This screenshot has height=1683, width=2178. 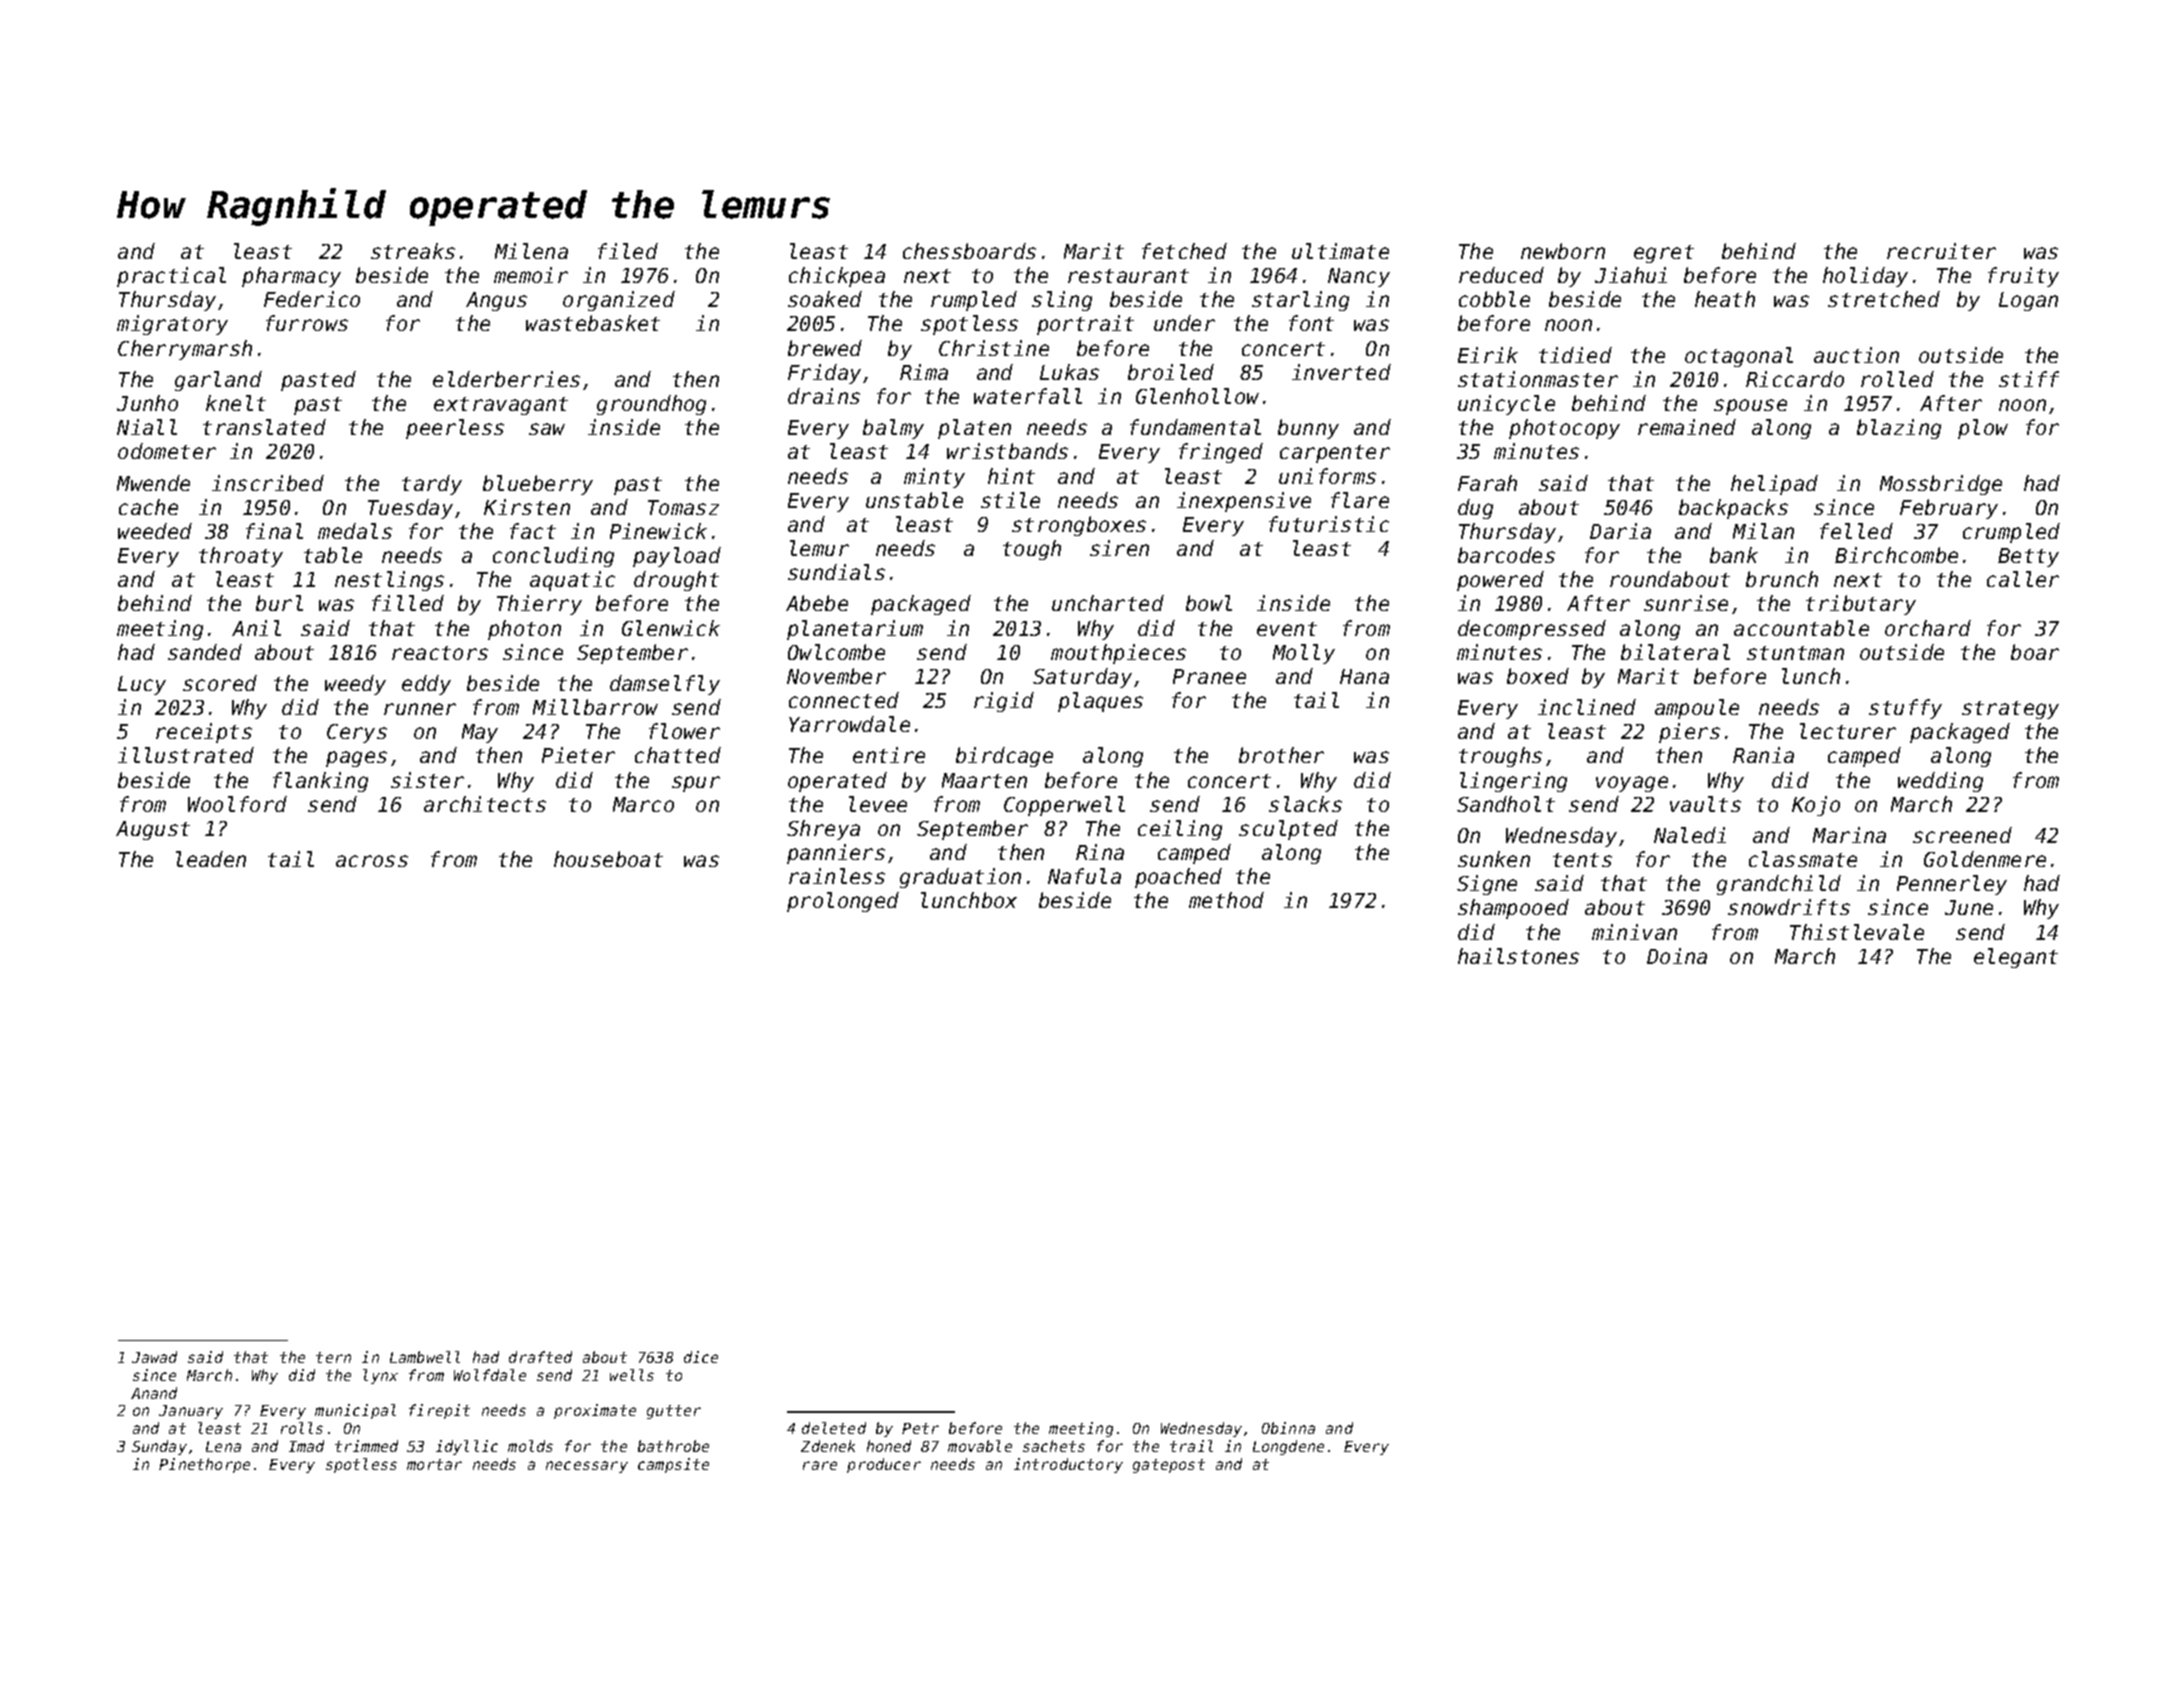 What do you see at coordinates (684, 731) in the screenshot?
I see `flower` at bounding box center [684, 731].
